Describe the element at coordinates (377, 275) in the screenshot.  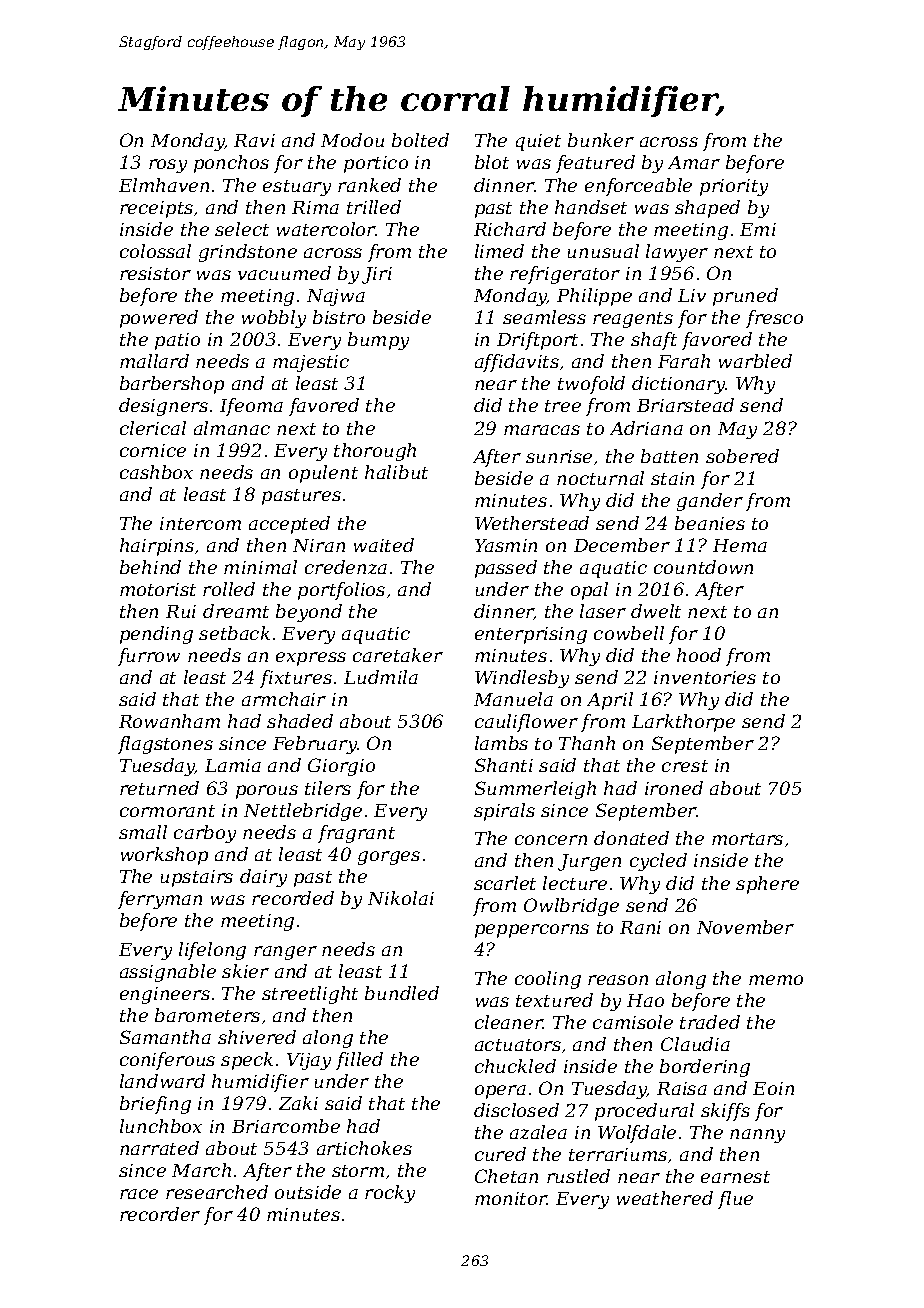
I see `Jiri` at that location.
